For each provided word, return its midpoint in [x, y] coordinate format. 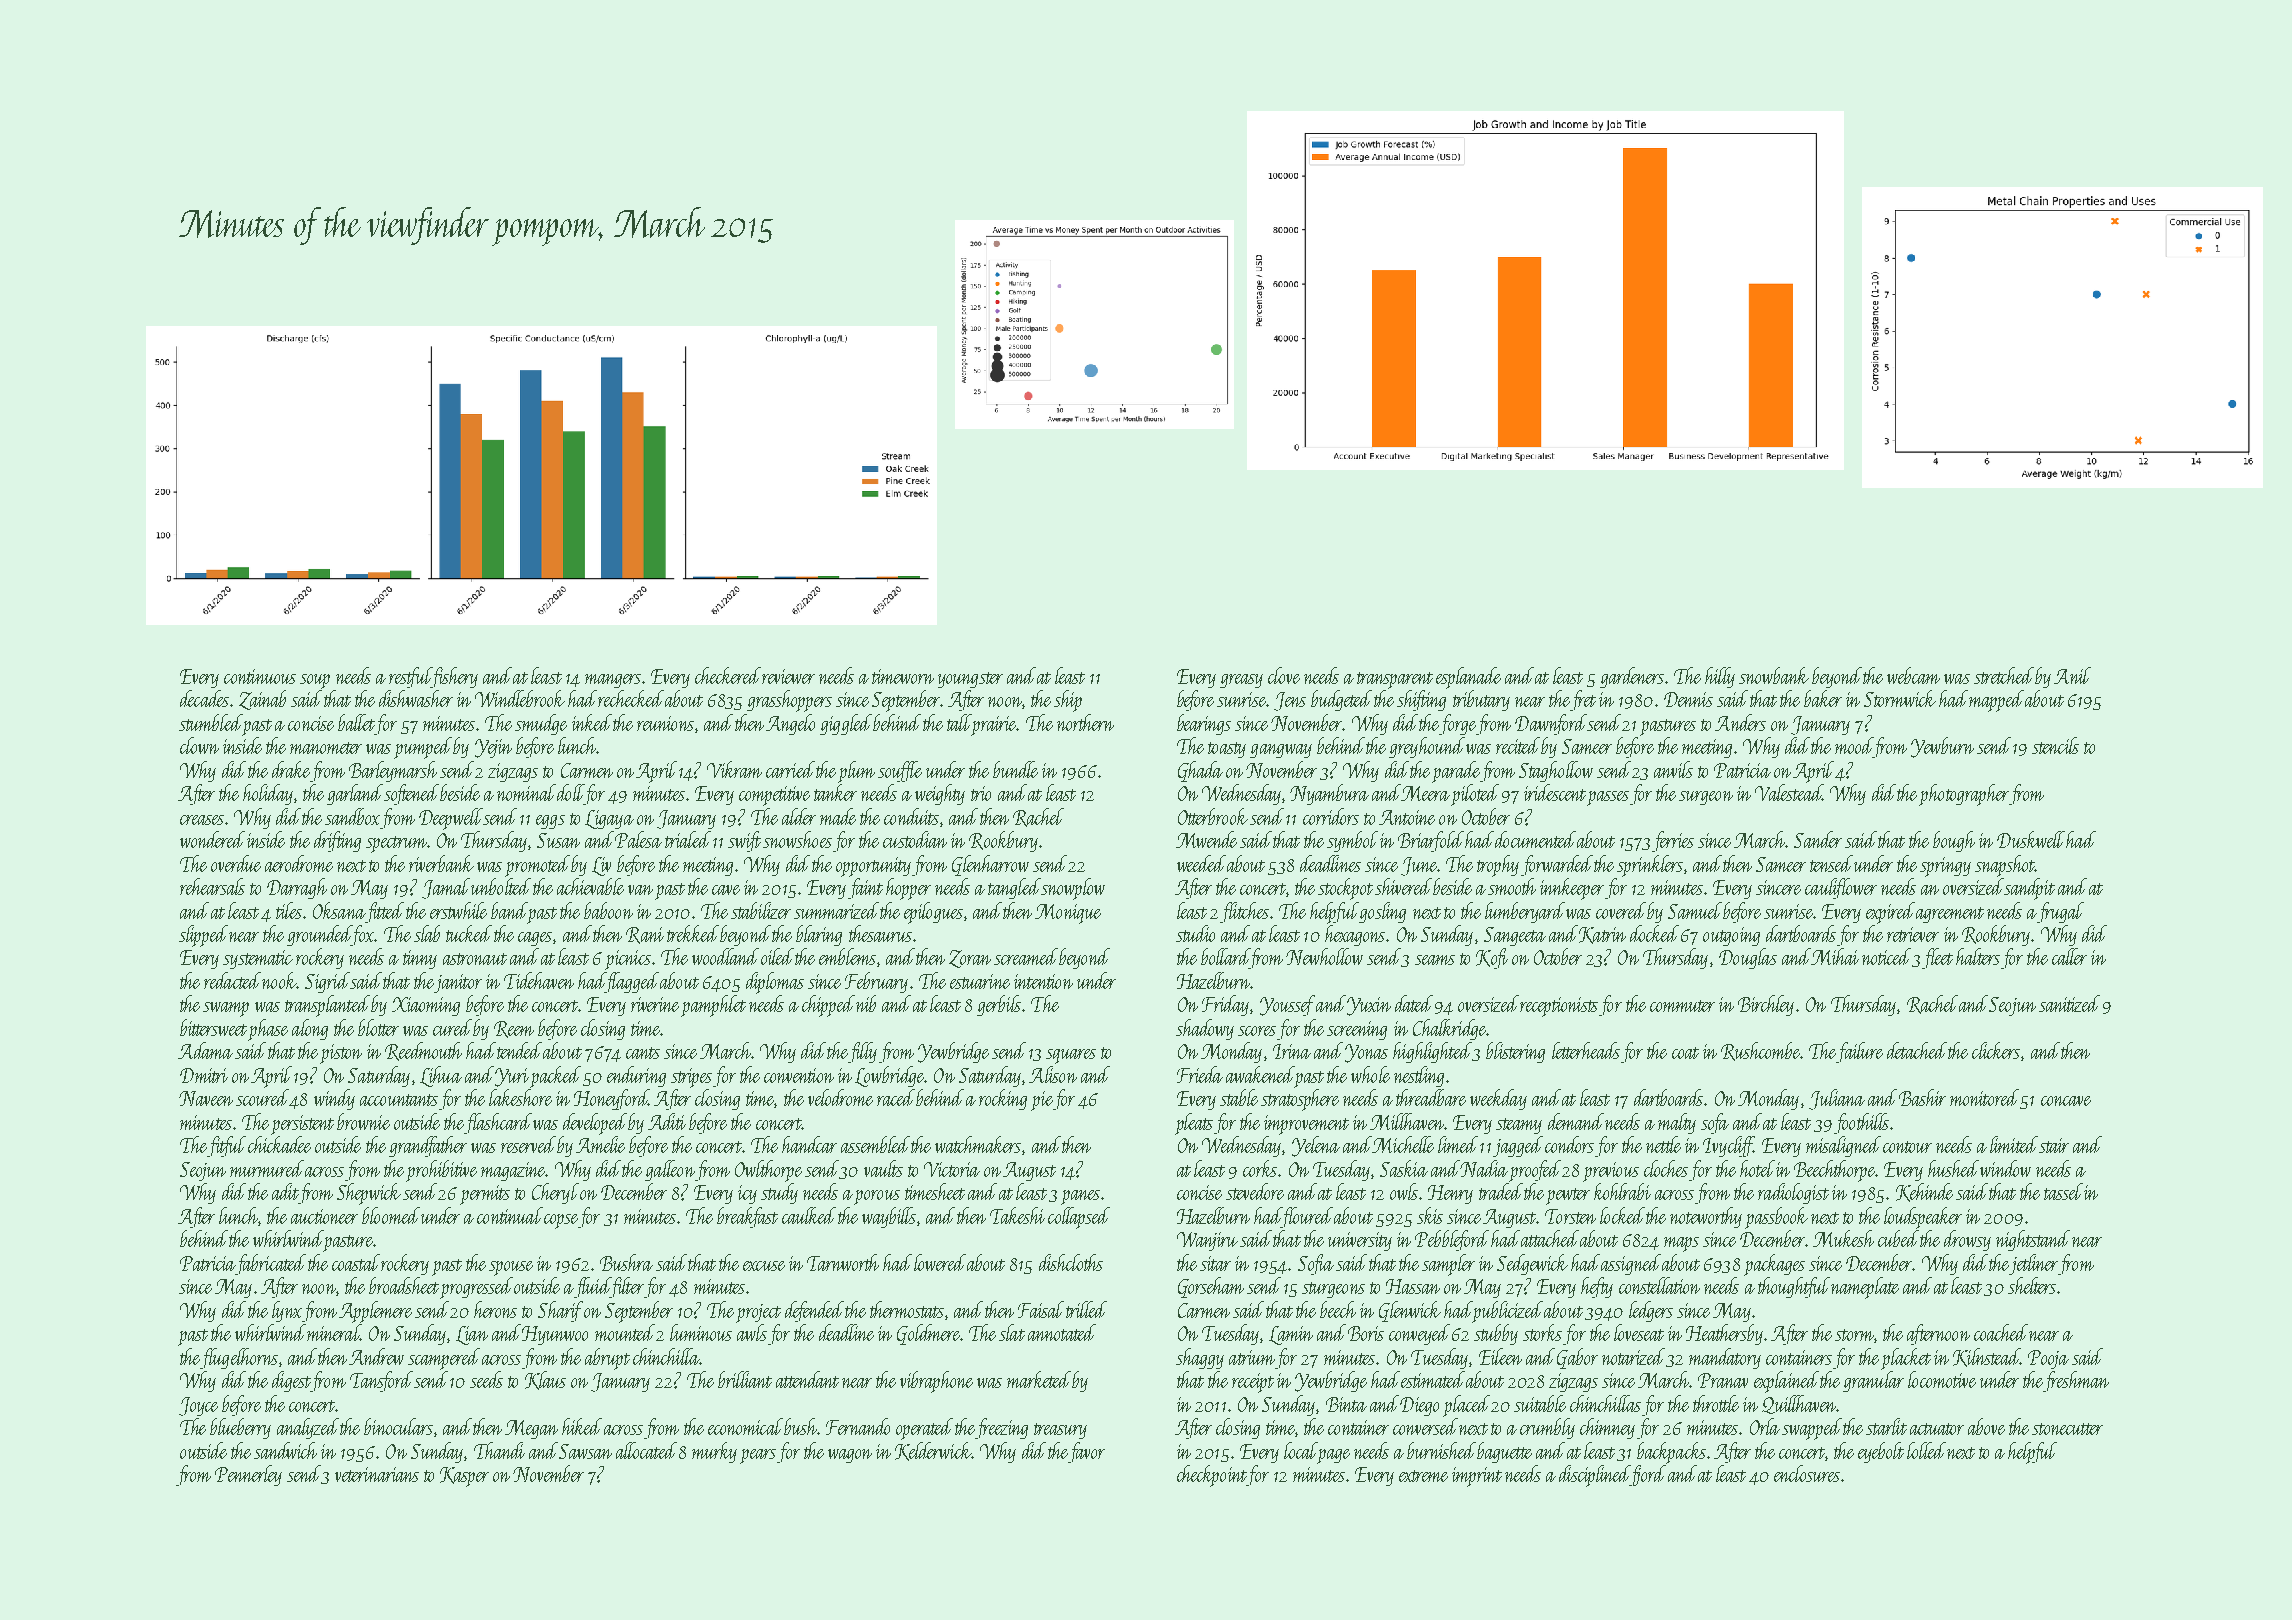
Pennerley [248, 1475]
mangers [613, 681]
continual [510, 1215]
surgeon [1706, 798]
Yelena [1316, 1146]
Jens [1290, 701]
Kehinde [1924, 1192]
